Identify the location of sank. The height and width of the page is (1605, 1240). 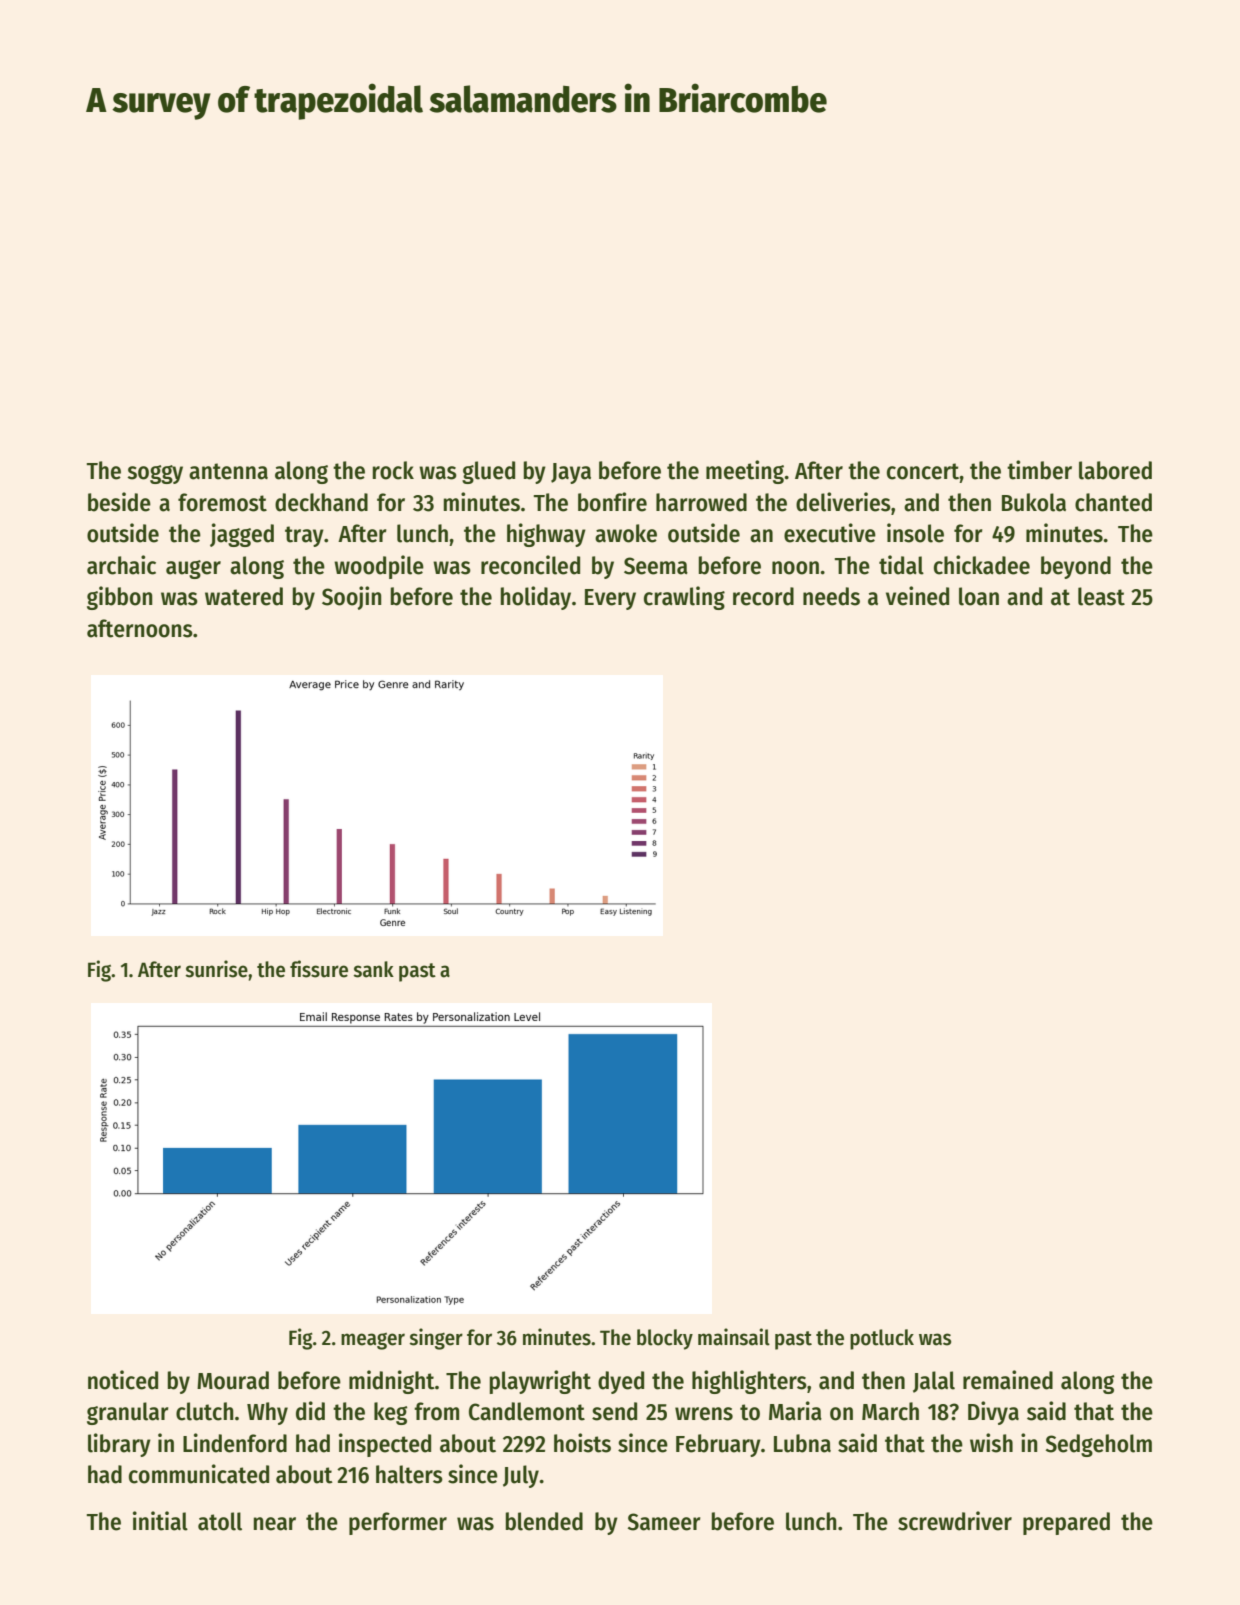
(373, 969).
